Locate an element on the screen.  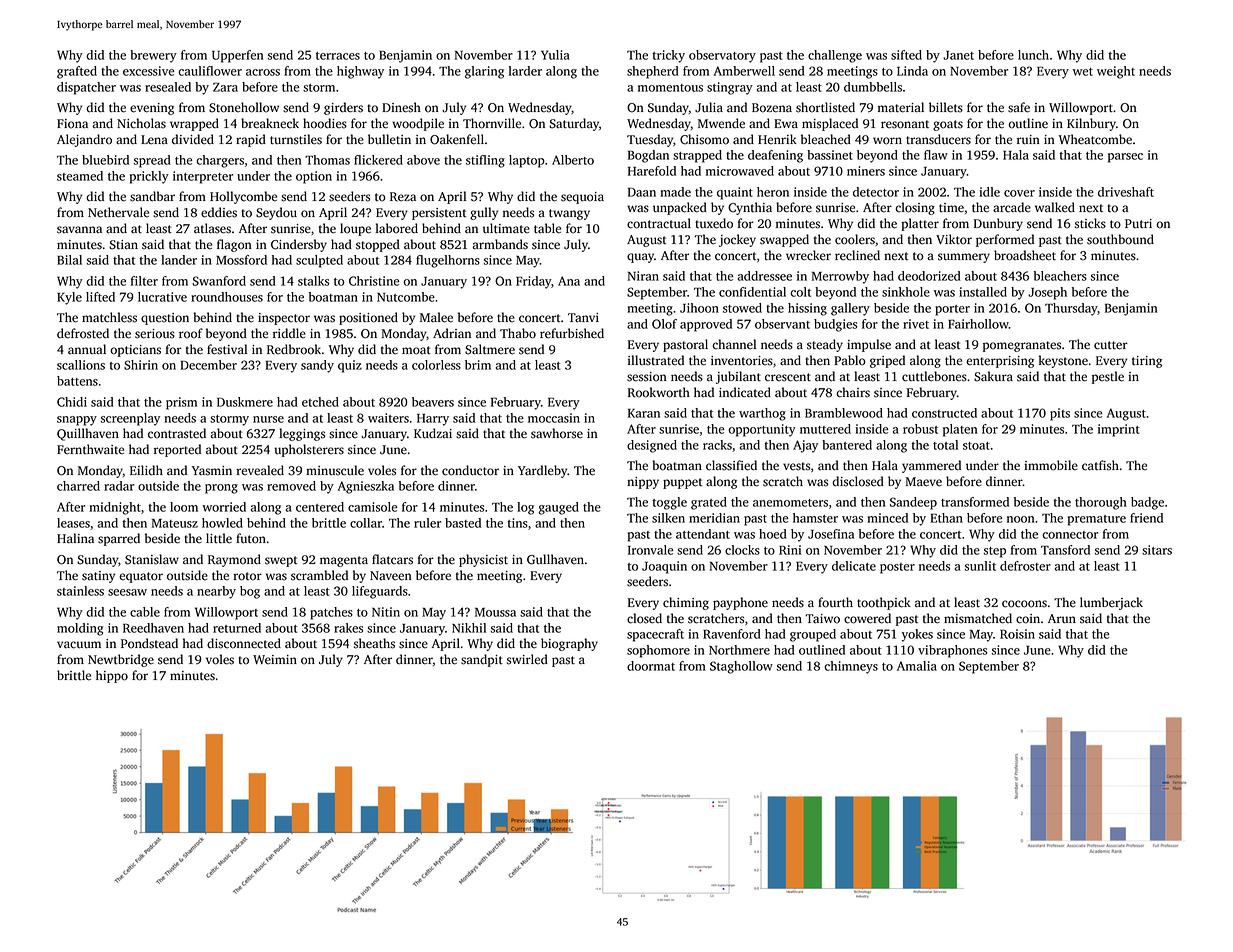
midnight is located at coordinates (115, 508).
